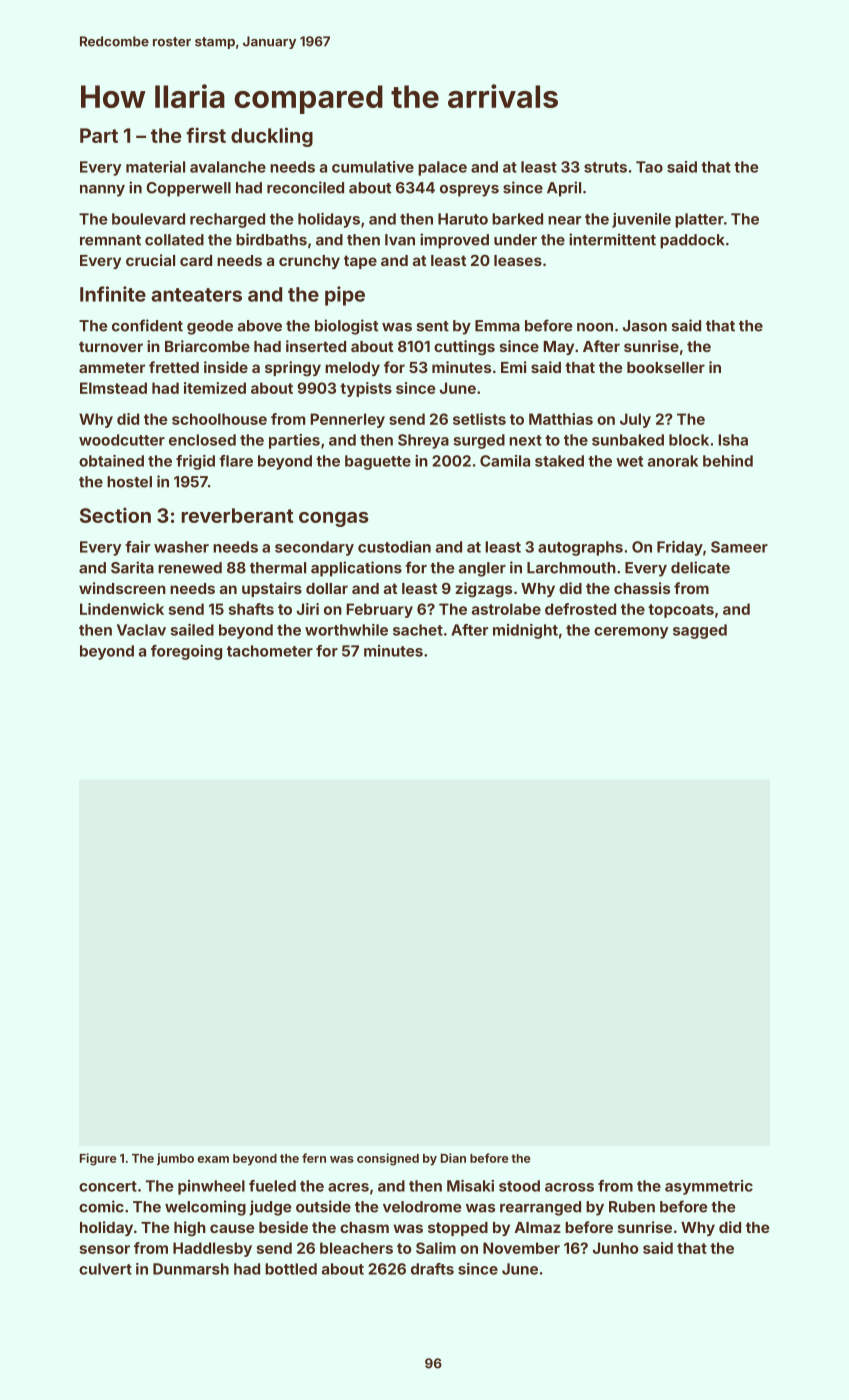  What do you see at coordinates (497, 326) in the image?
I see `Emma` at bounding box center [497, 326].
